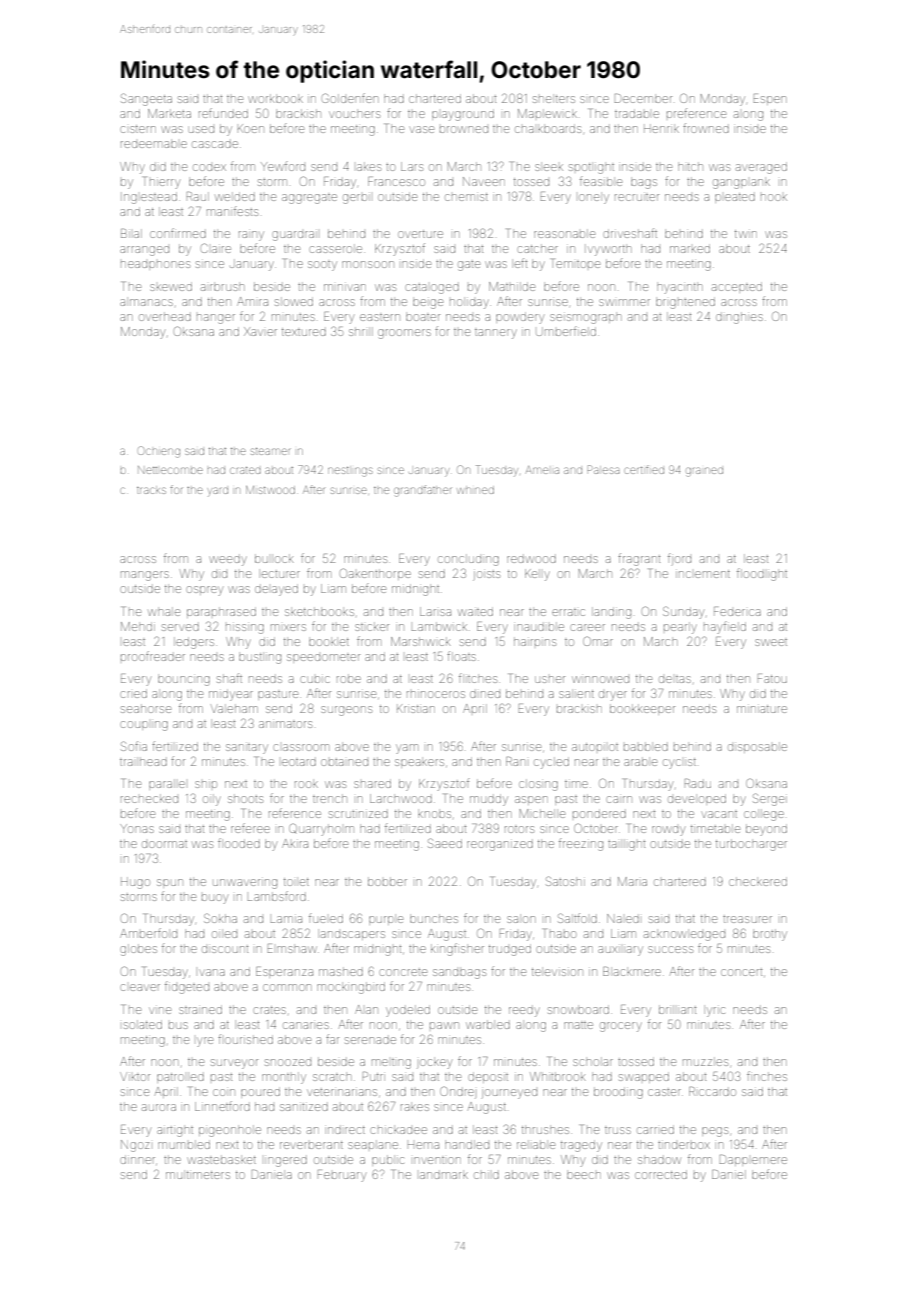 The image size is (908, 1316). Describe the element at coordinates (342, 1177) in the document. I see `February` at that location.
